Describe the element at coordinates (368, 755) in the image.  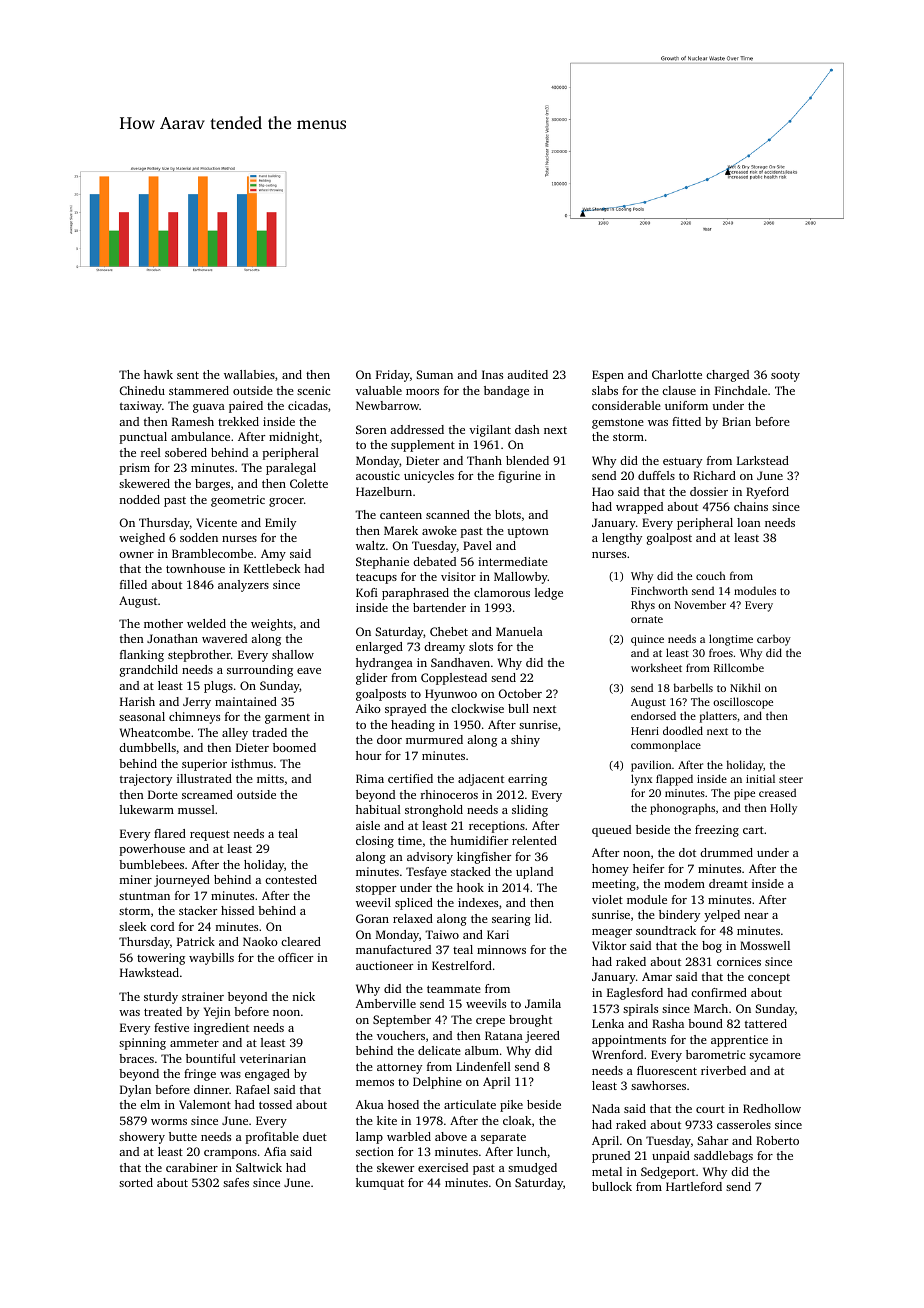
I see `hour` at that location.
